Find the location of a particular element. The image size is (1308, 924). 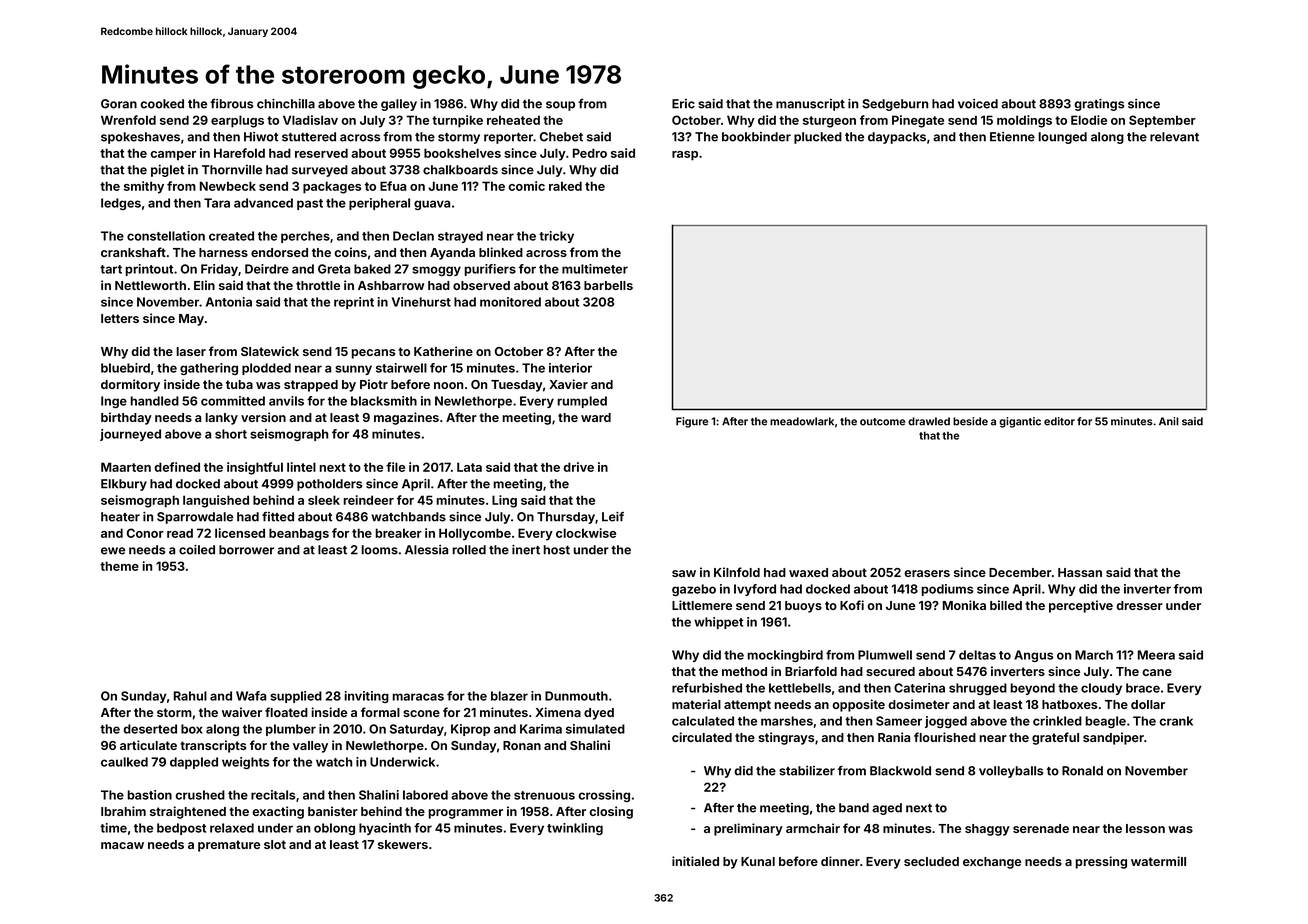

piglet is located at coordinates (167, 171).
